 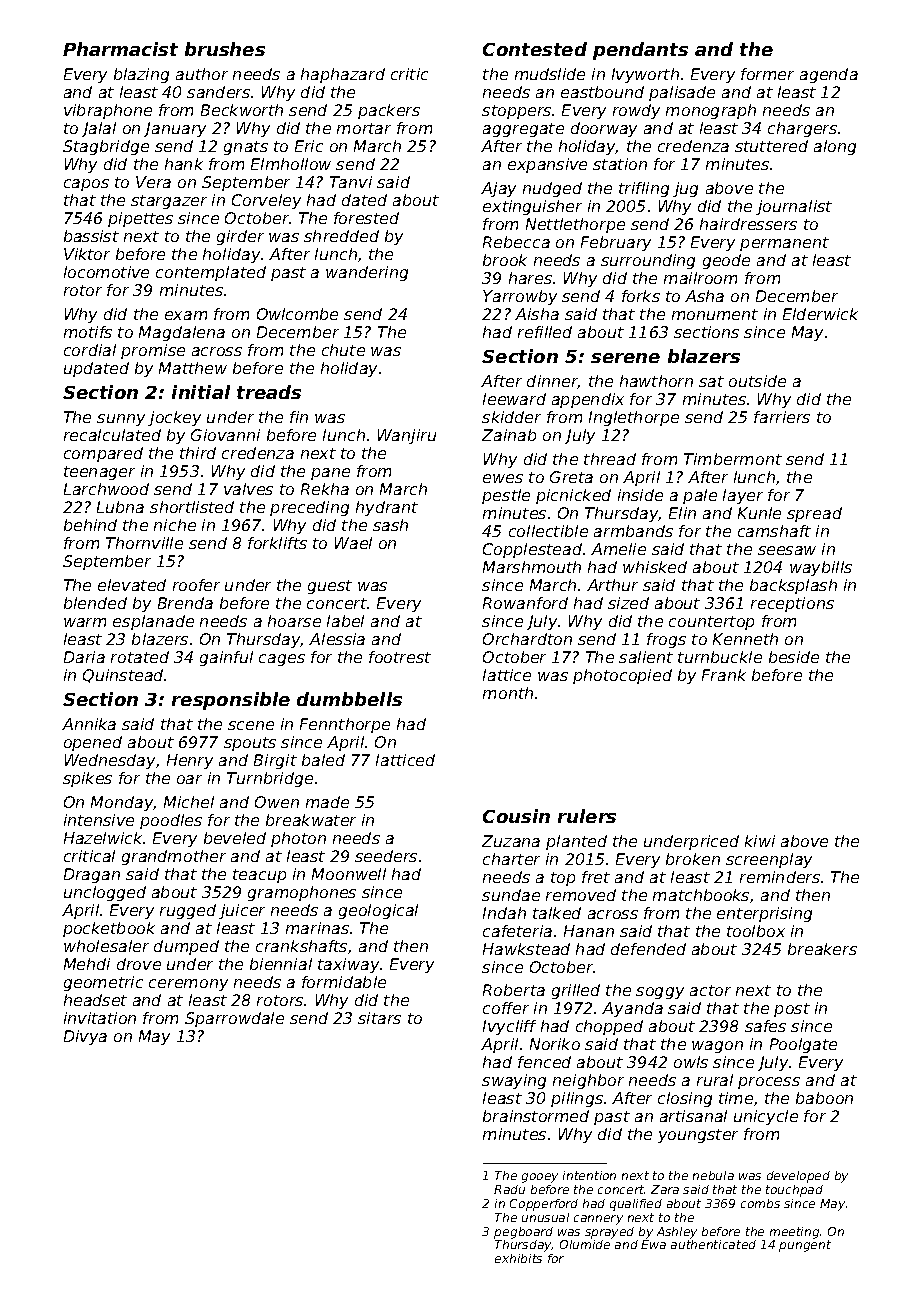 What do you see at coordinates (343, 350) in the document?
I see `chute` at bounding box center [343, 350].
